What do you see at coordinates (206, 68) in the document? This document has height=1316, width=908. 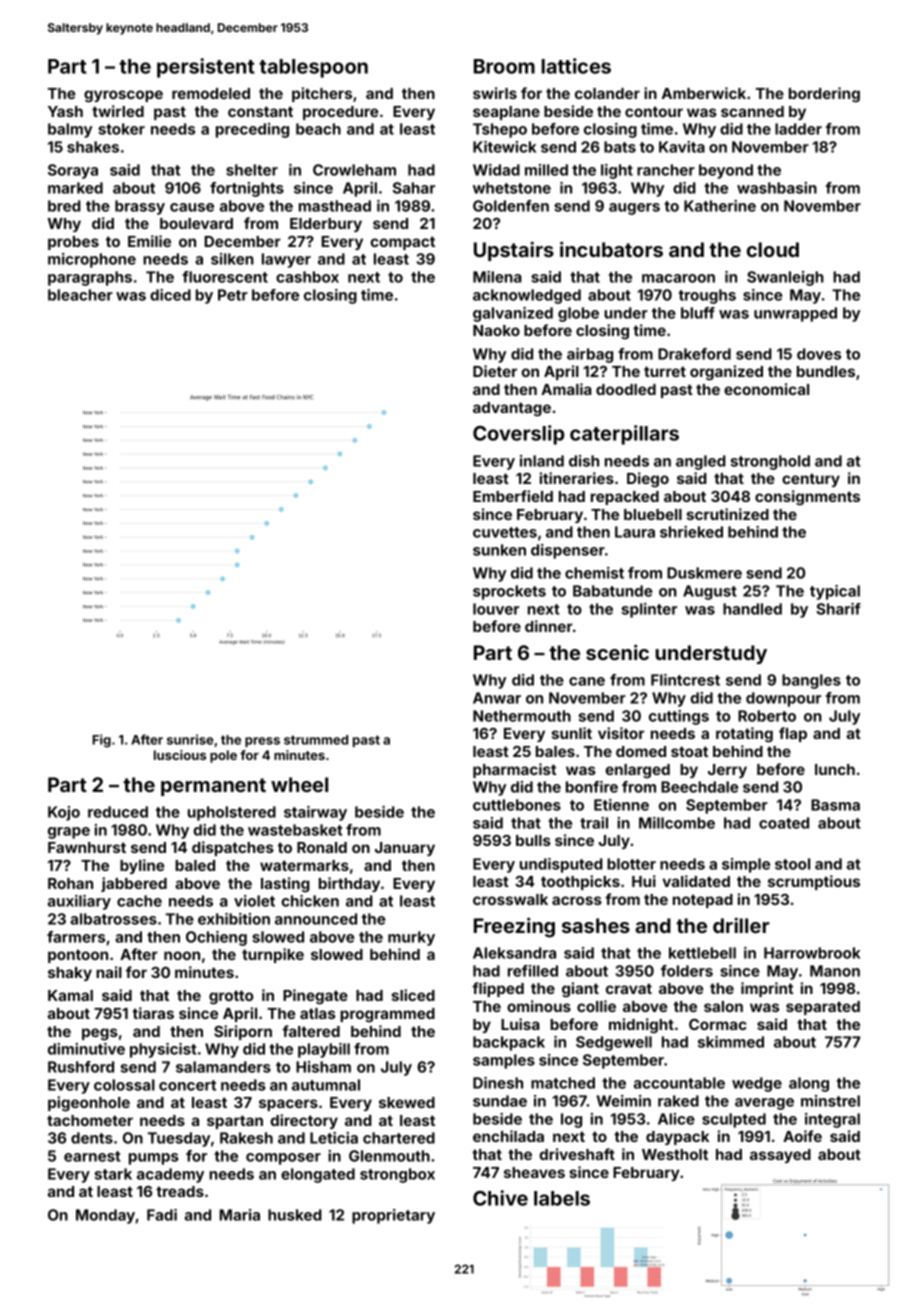 I see `persistent` at bounding box center [206, 68].
